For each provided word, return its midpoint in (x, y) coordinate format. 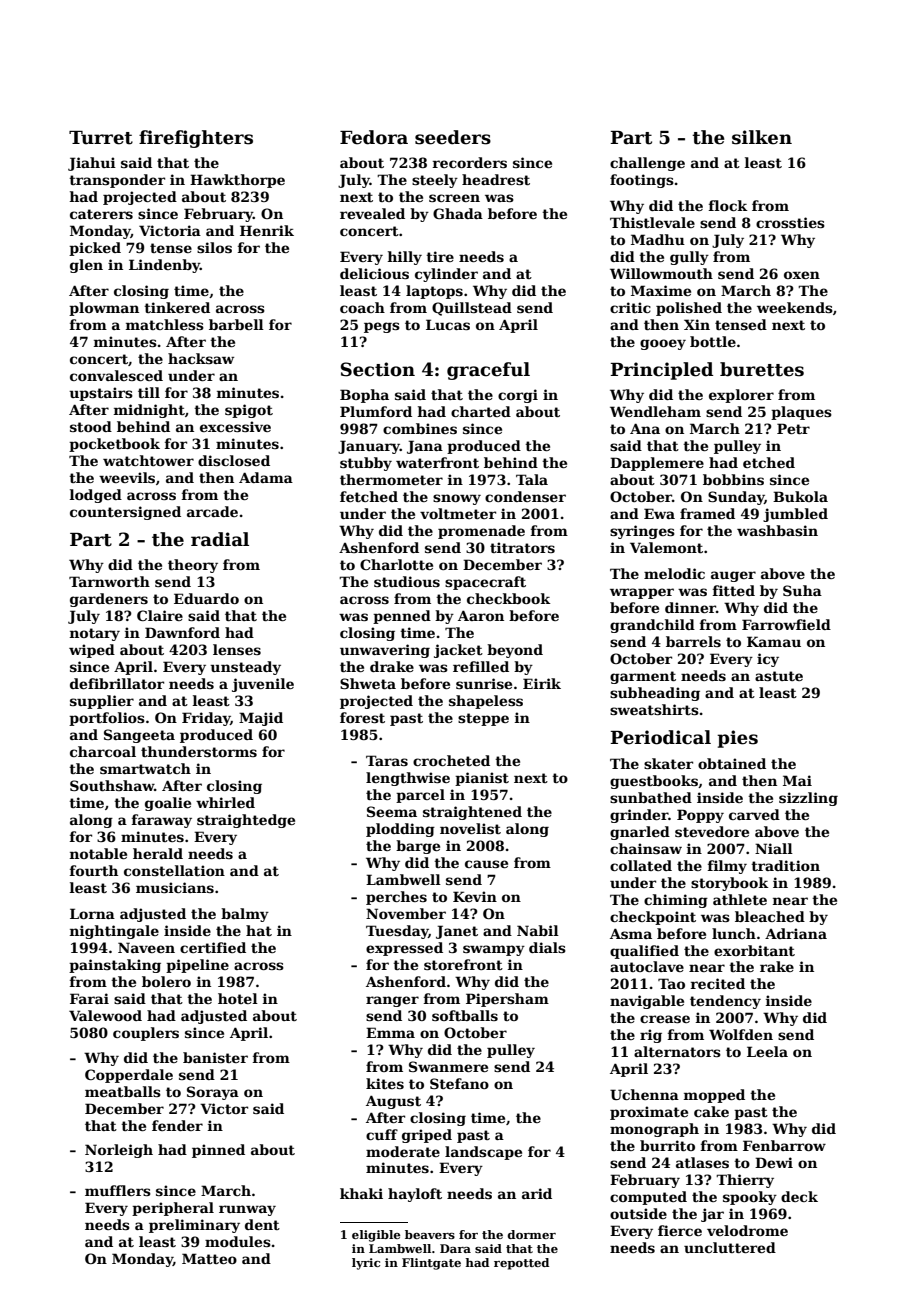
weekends (795, 307)
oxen (802, 275)
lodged (96, 496)
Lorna (92, 913)
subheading (655, 694)
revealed (372, 213)
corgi (518, 396)
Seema (392, 811)
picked (95, 249)
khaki (361, 1193)
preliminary (194, 1226)
